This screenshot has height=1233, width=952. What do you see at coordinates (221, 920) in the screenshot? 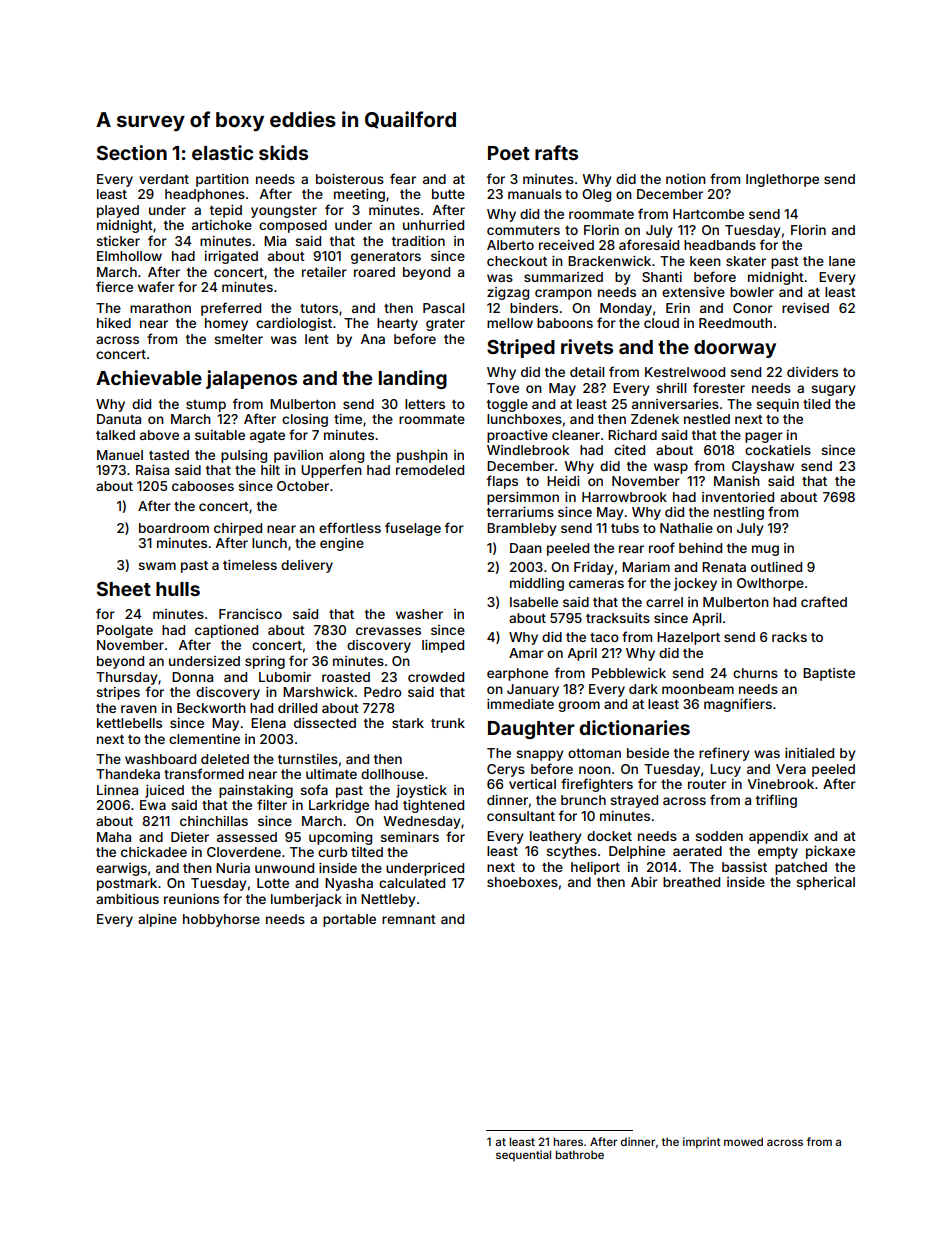
I see `hobbyhorse` at bounding box center [221, 920].
